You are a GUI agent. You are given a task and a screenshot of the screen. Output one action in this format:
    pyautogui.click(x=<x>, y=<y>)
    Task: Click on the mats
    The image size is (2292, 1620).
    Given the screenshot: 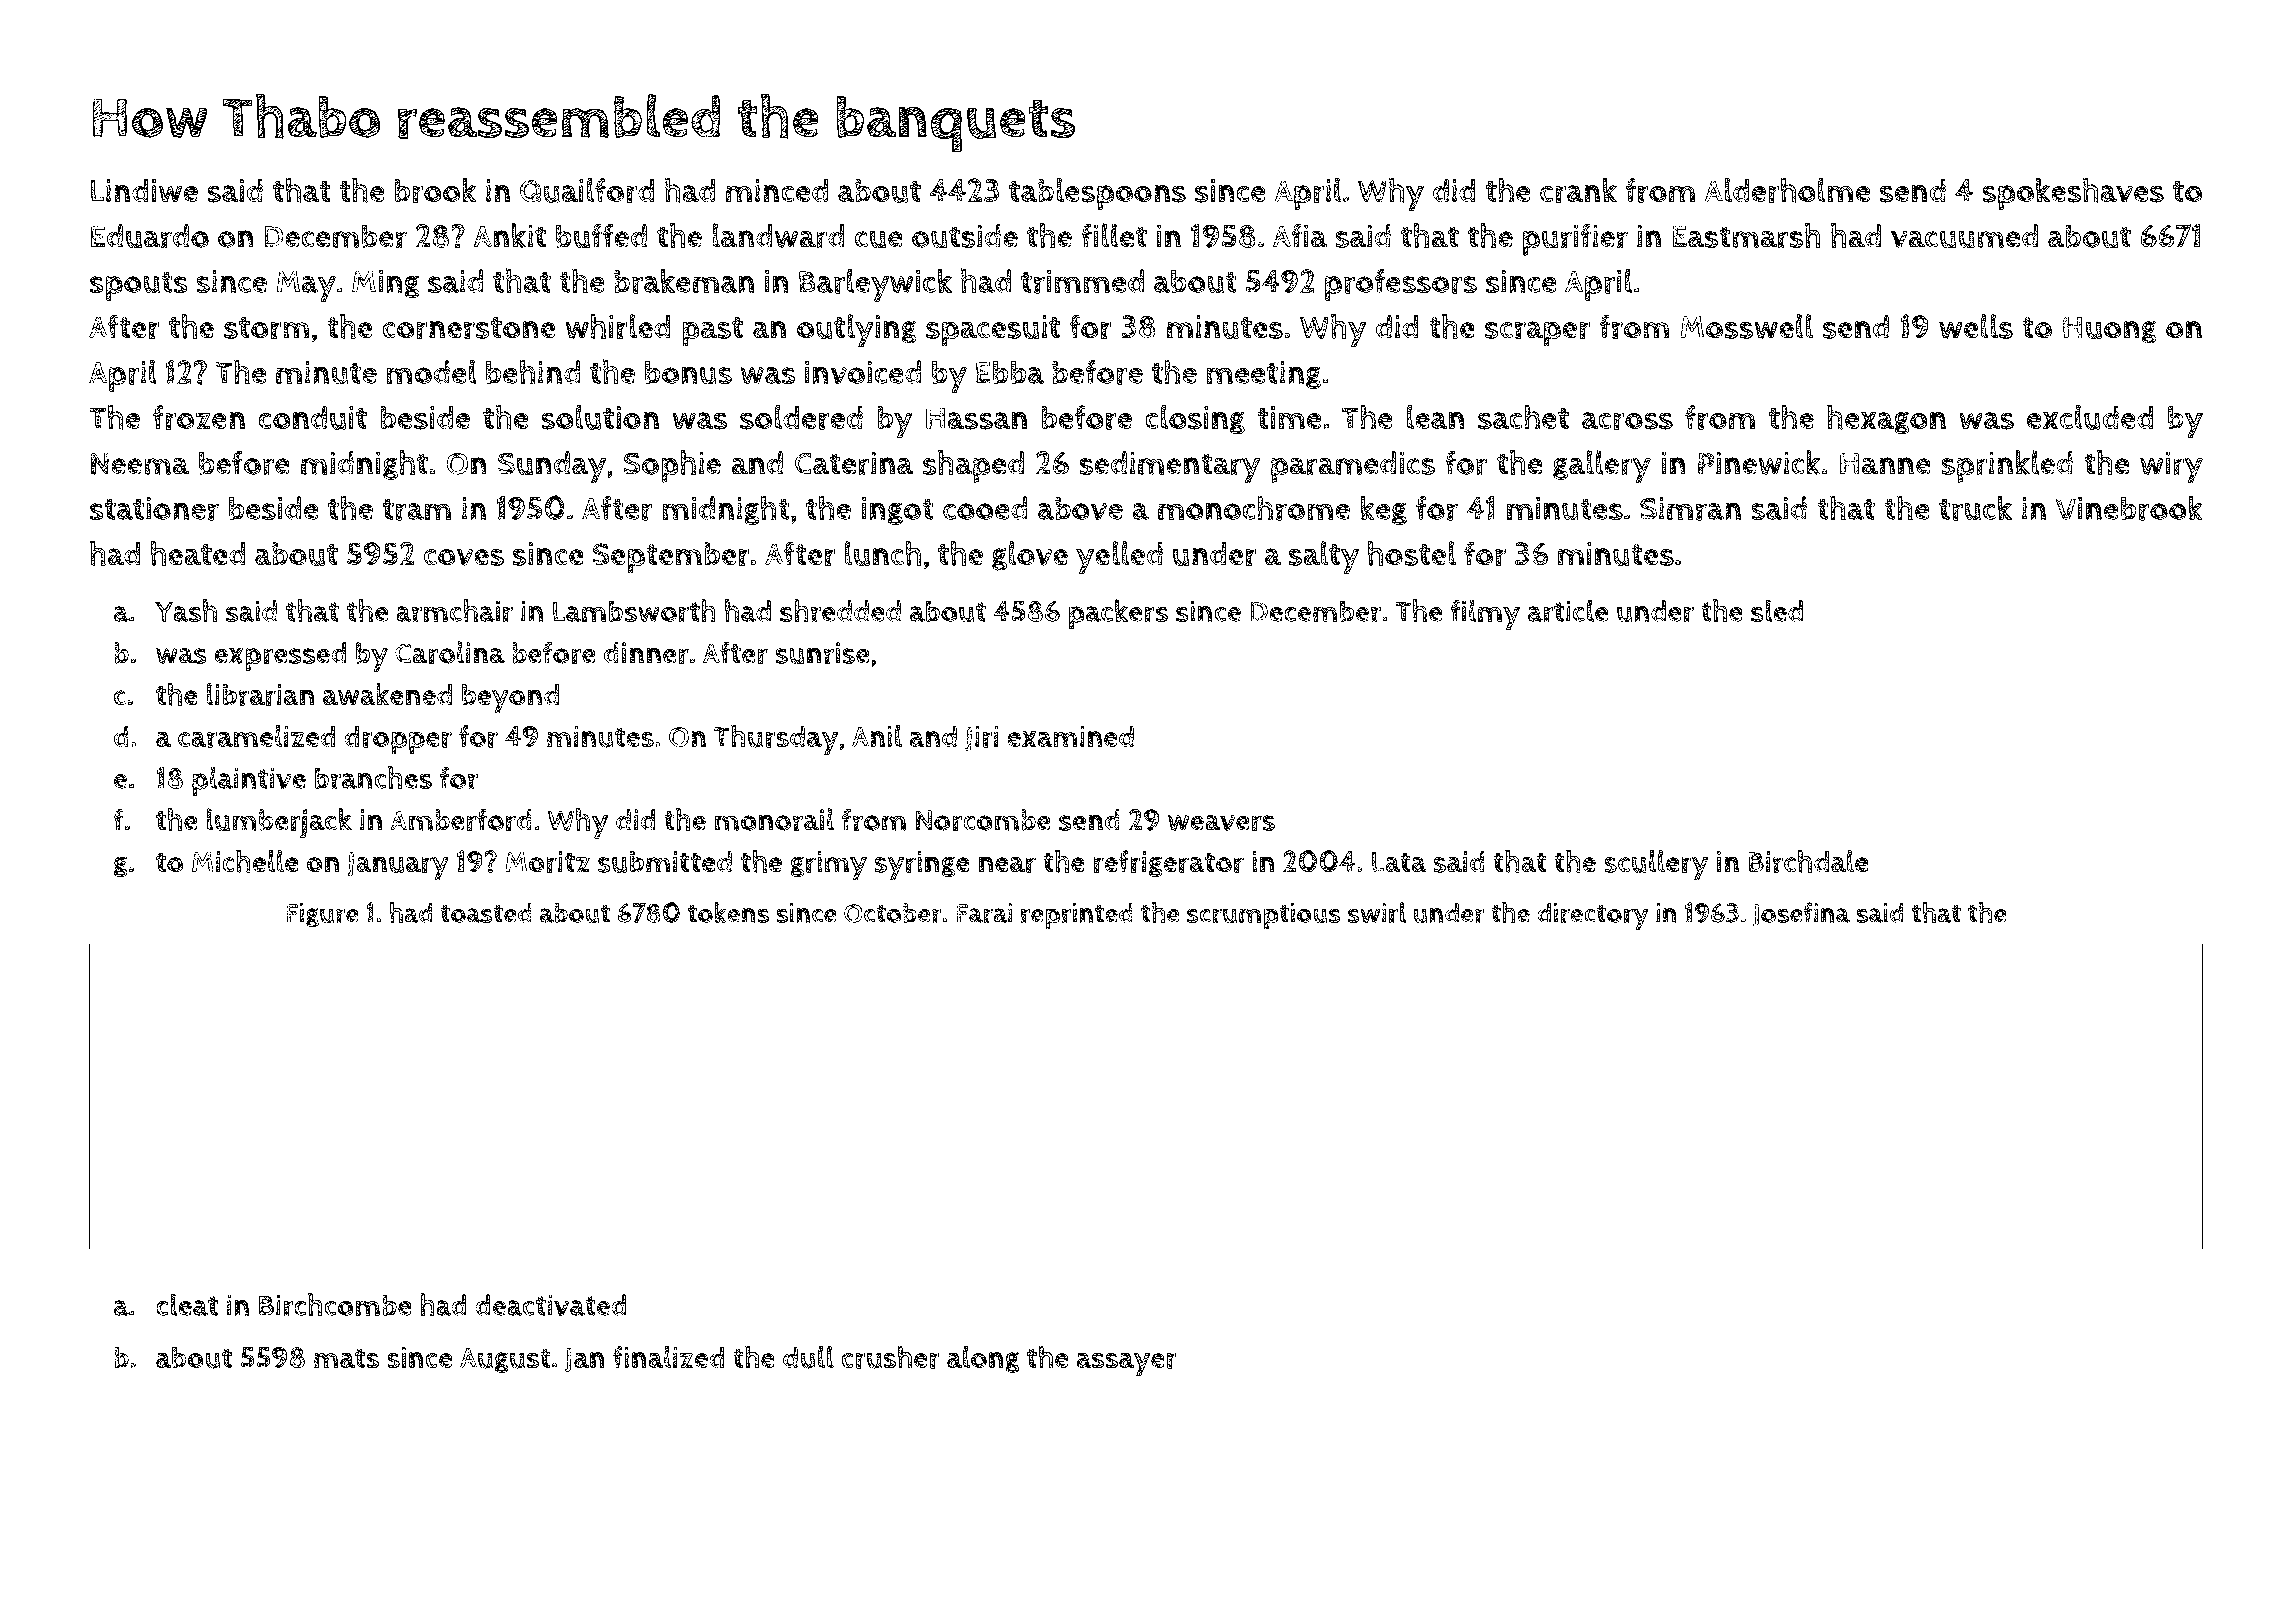 What is the action you would take?
    pyautogui.click(x=346, y=1358)
